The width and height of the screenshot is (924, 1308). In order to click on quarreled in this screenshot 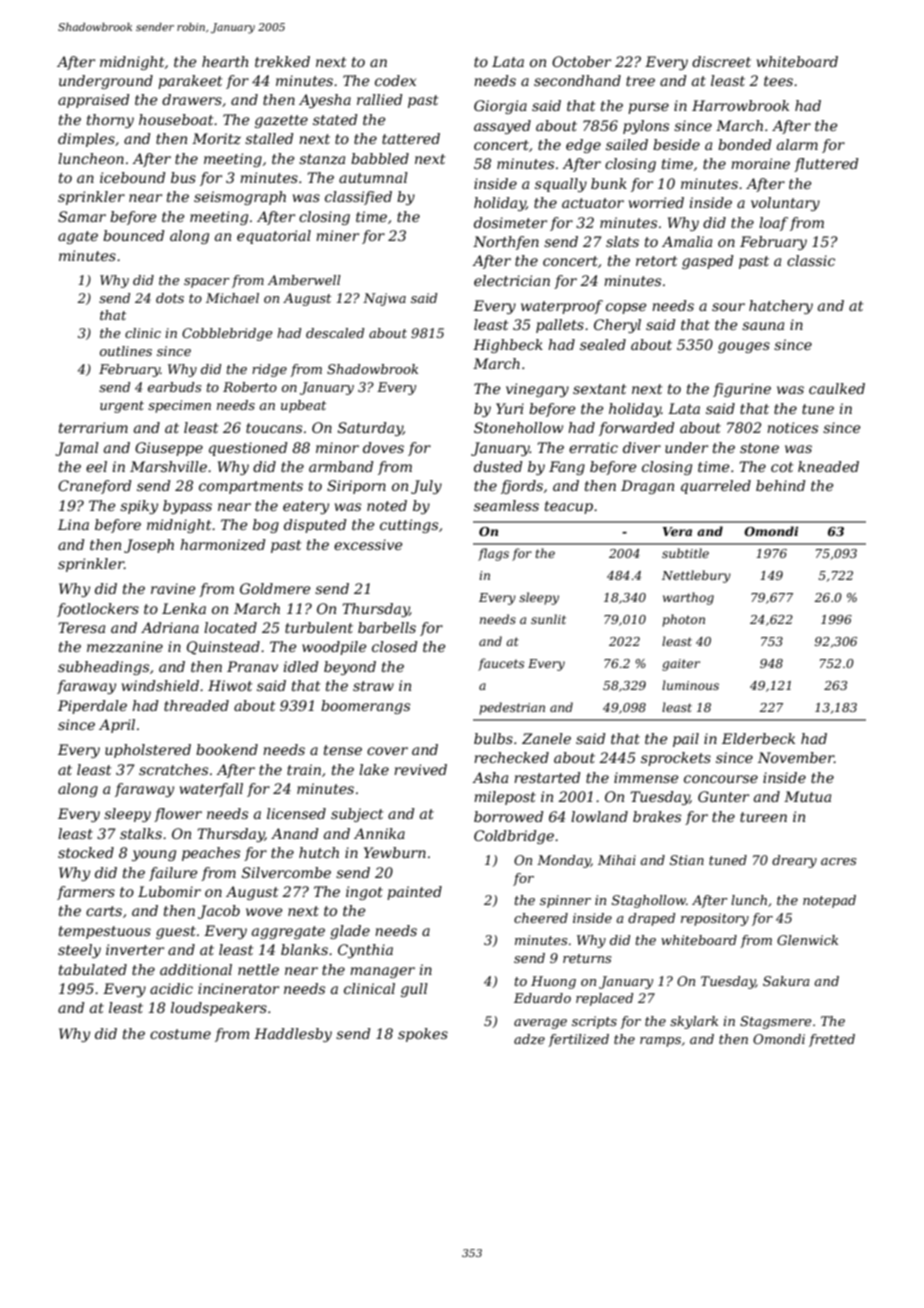, I will do `click(716, 487)`.
